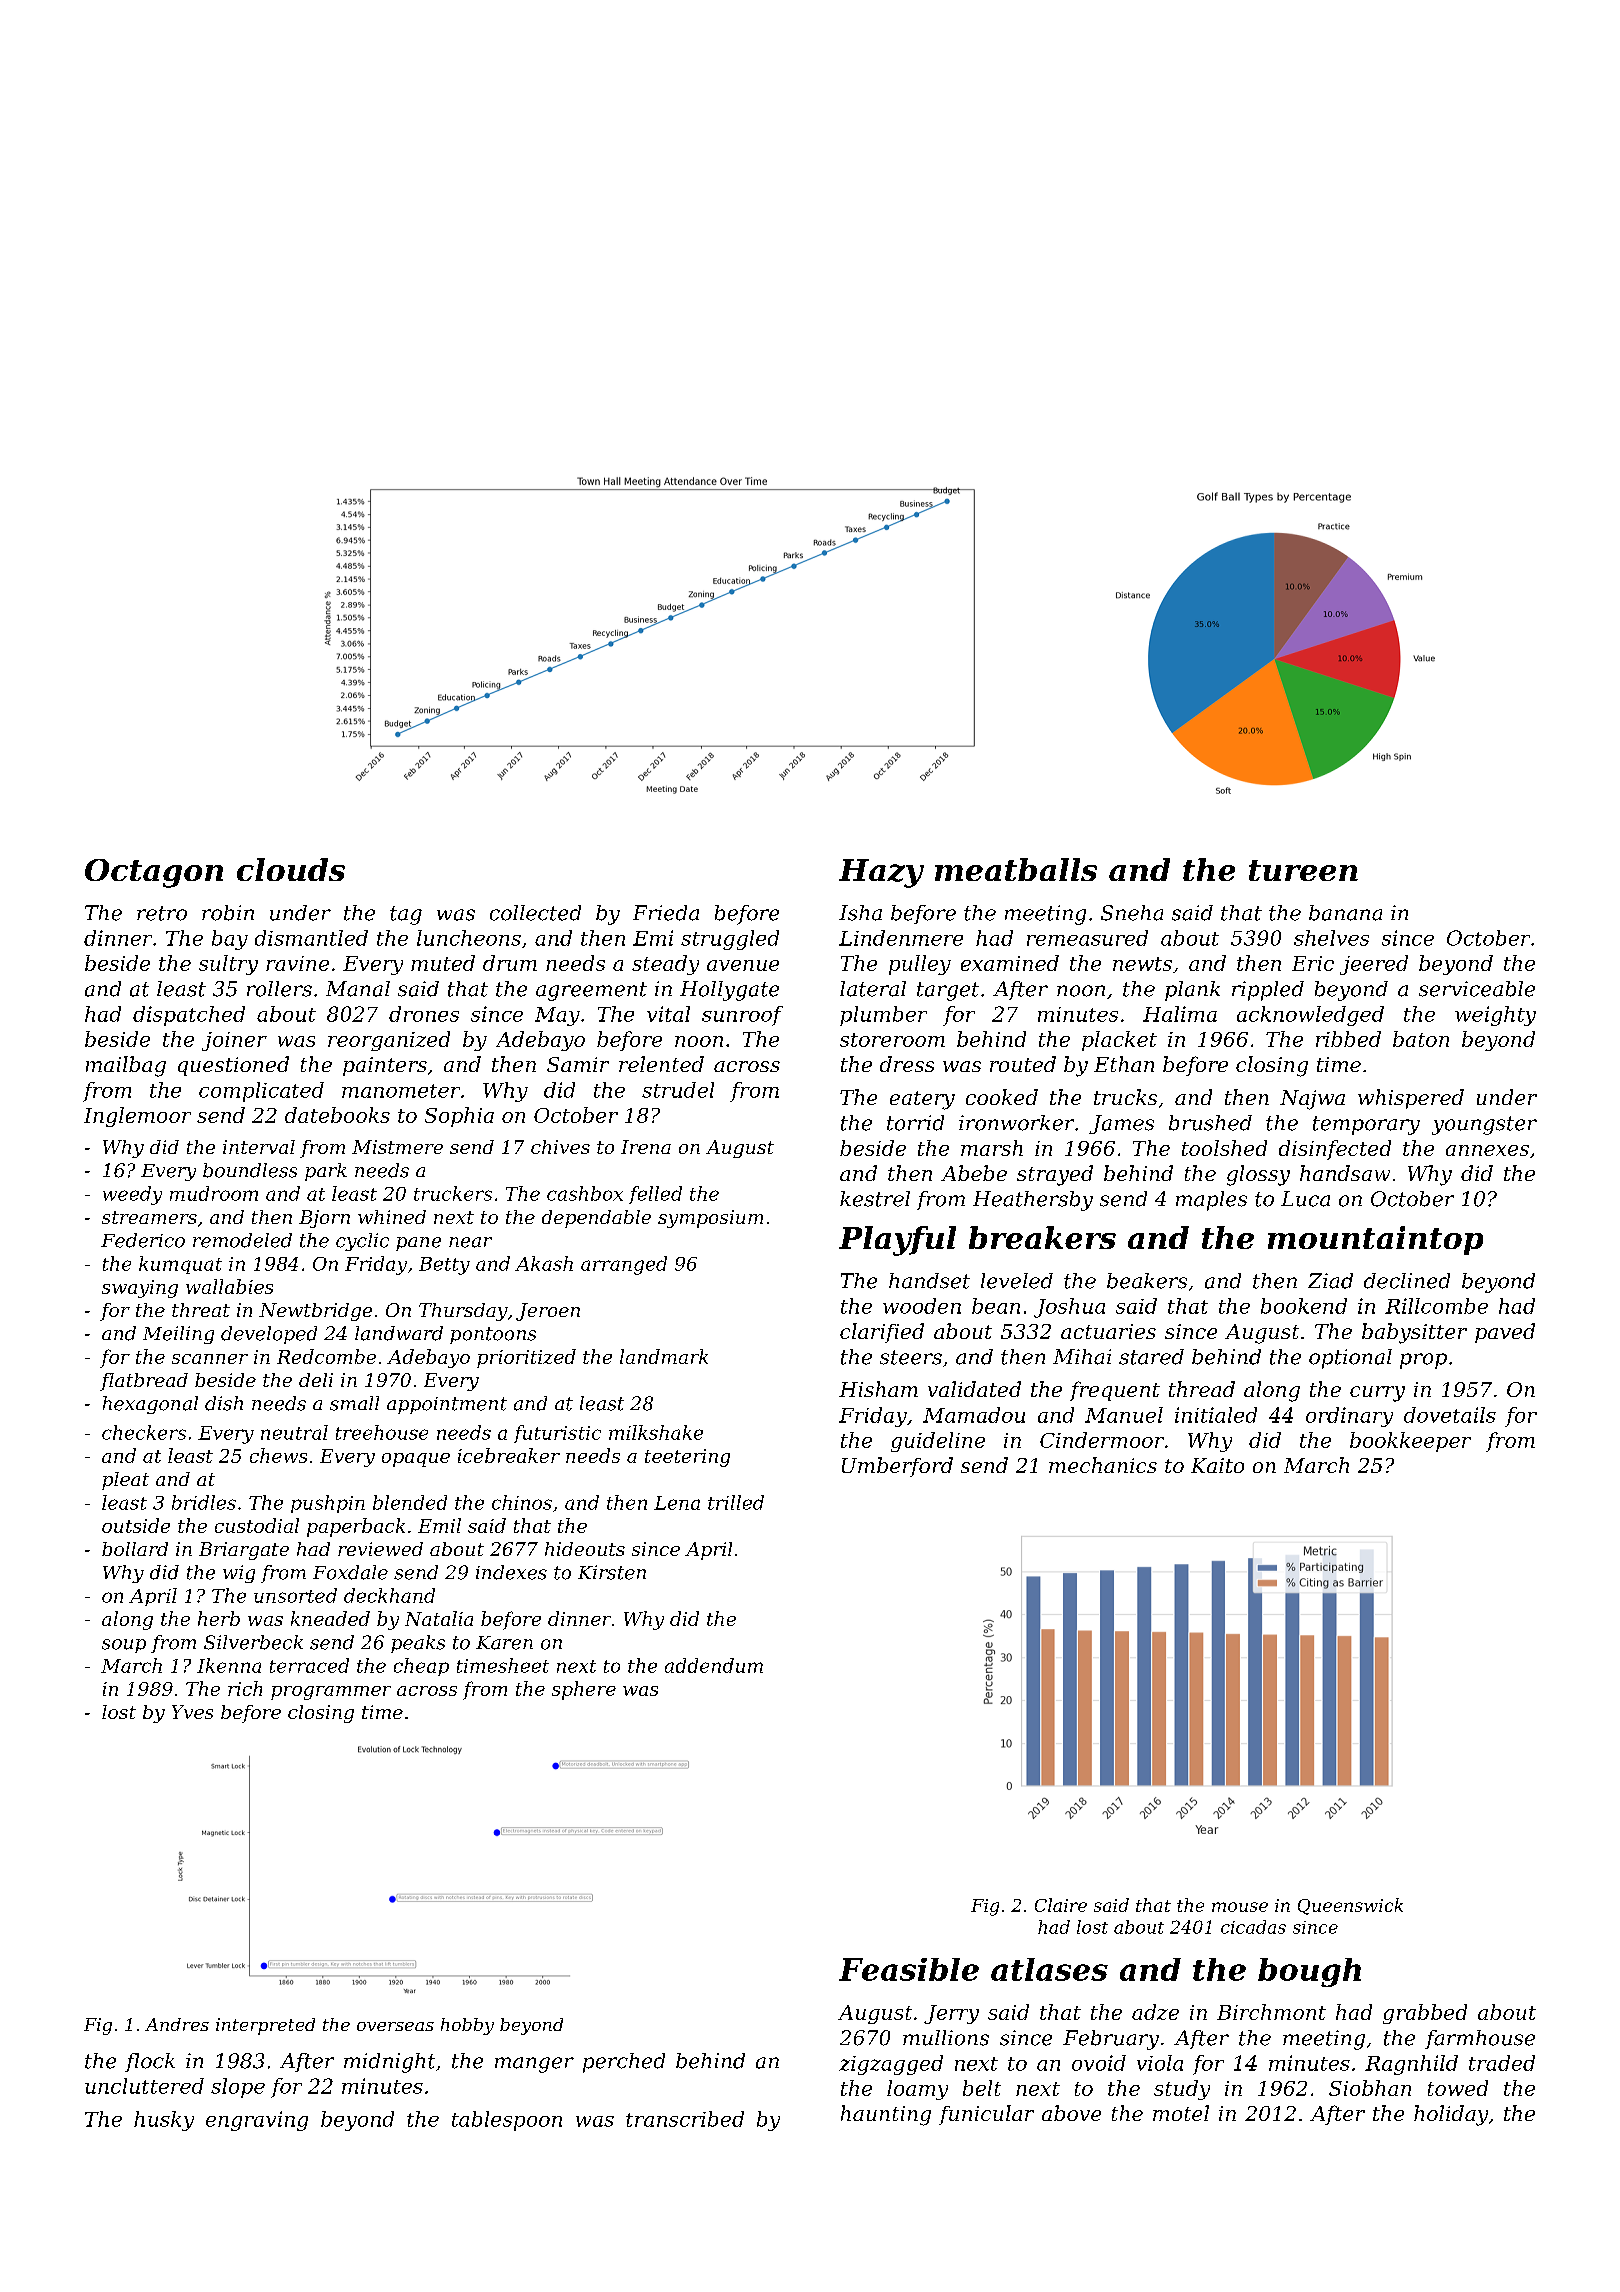  I want to click on interpreted, so click(265, 2026).
